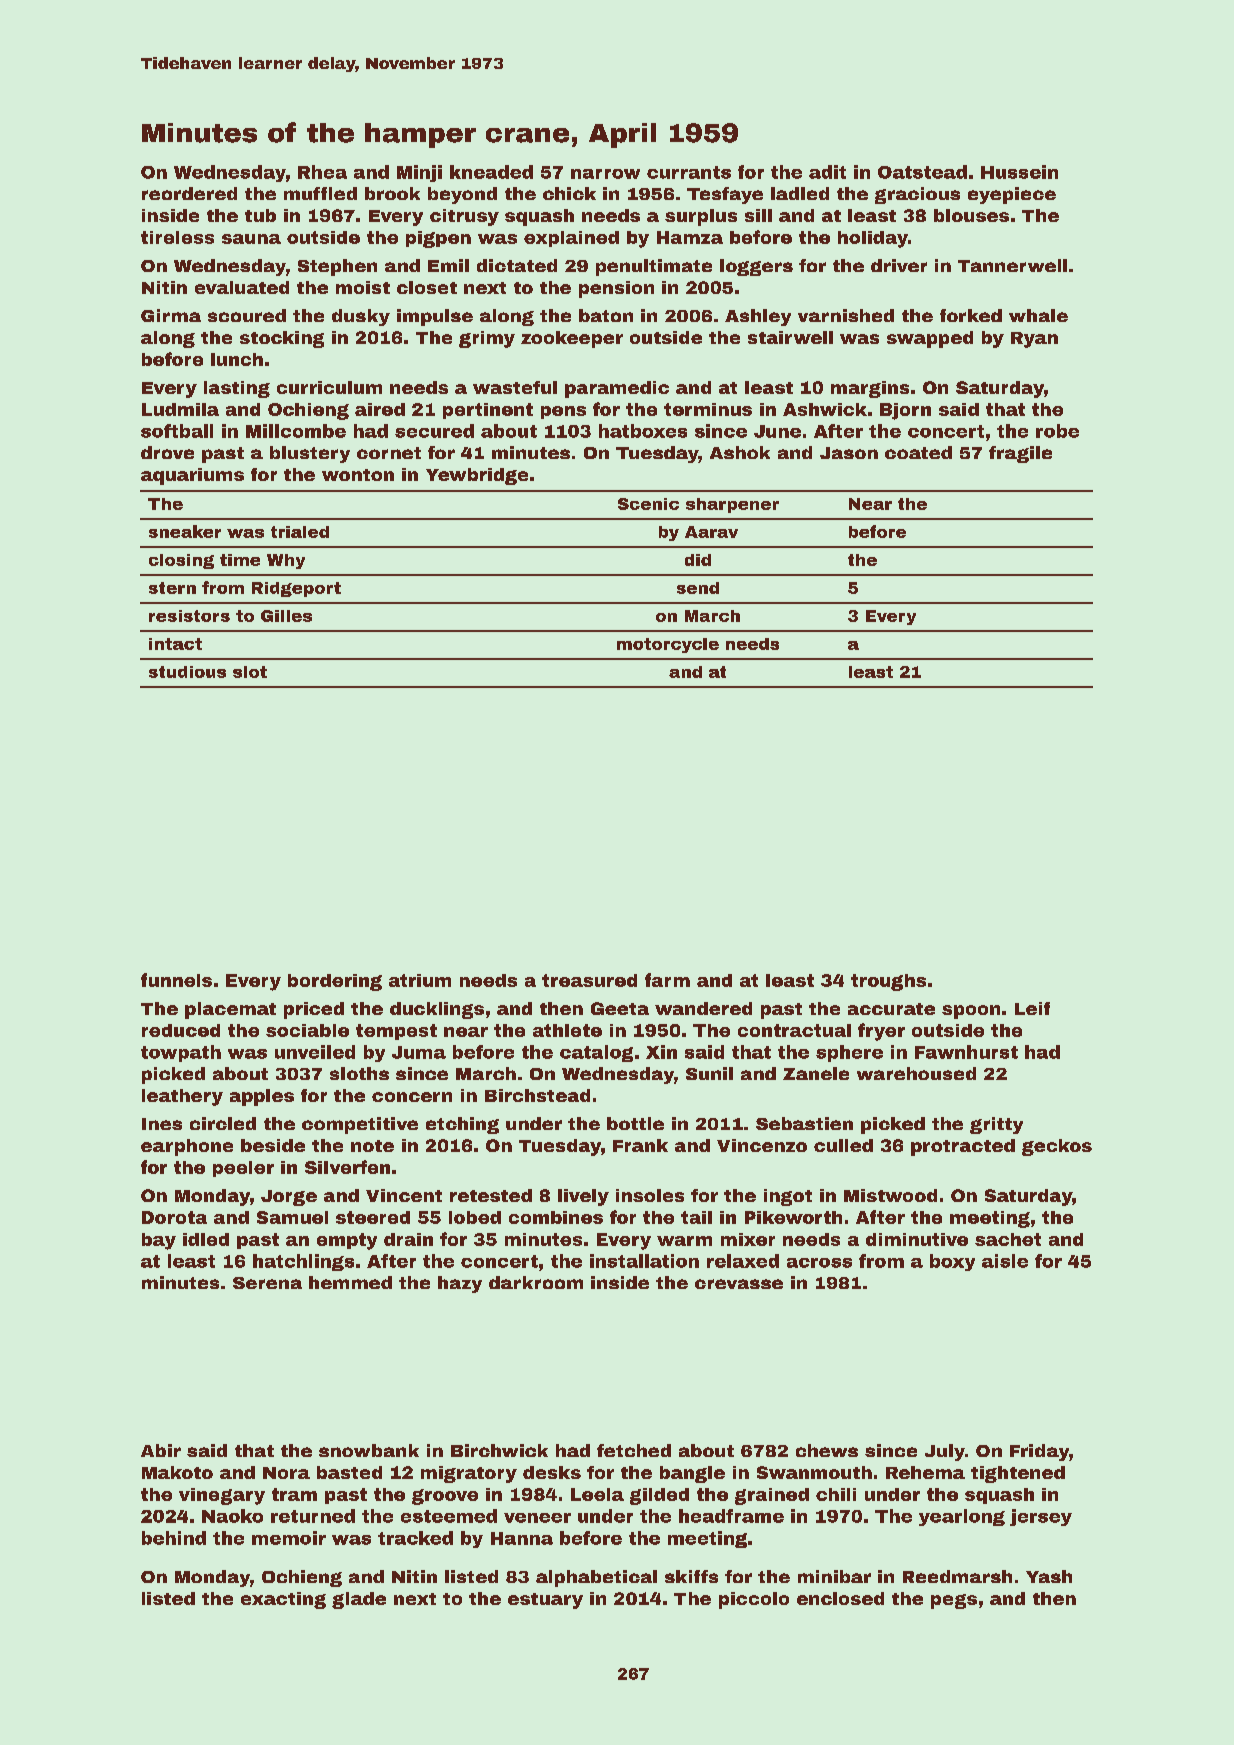  I want to click on funnels, so click(176, 980).
